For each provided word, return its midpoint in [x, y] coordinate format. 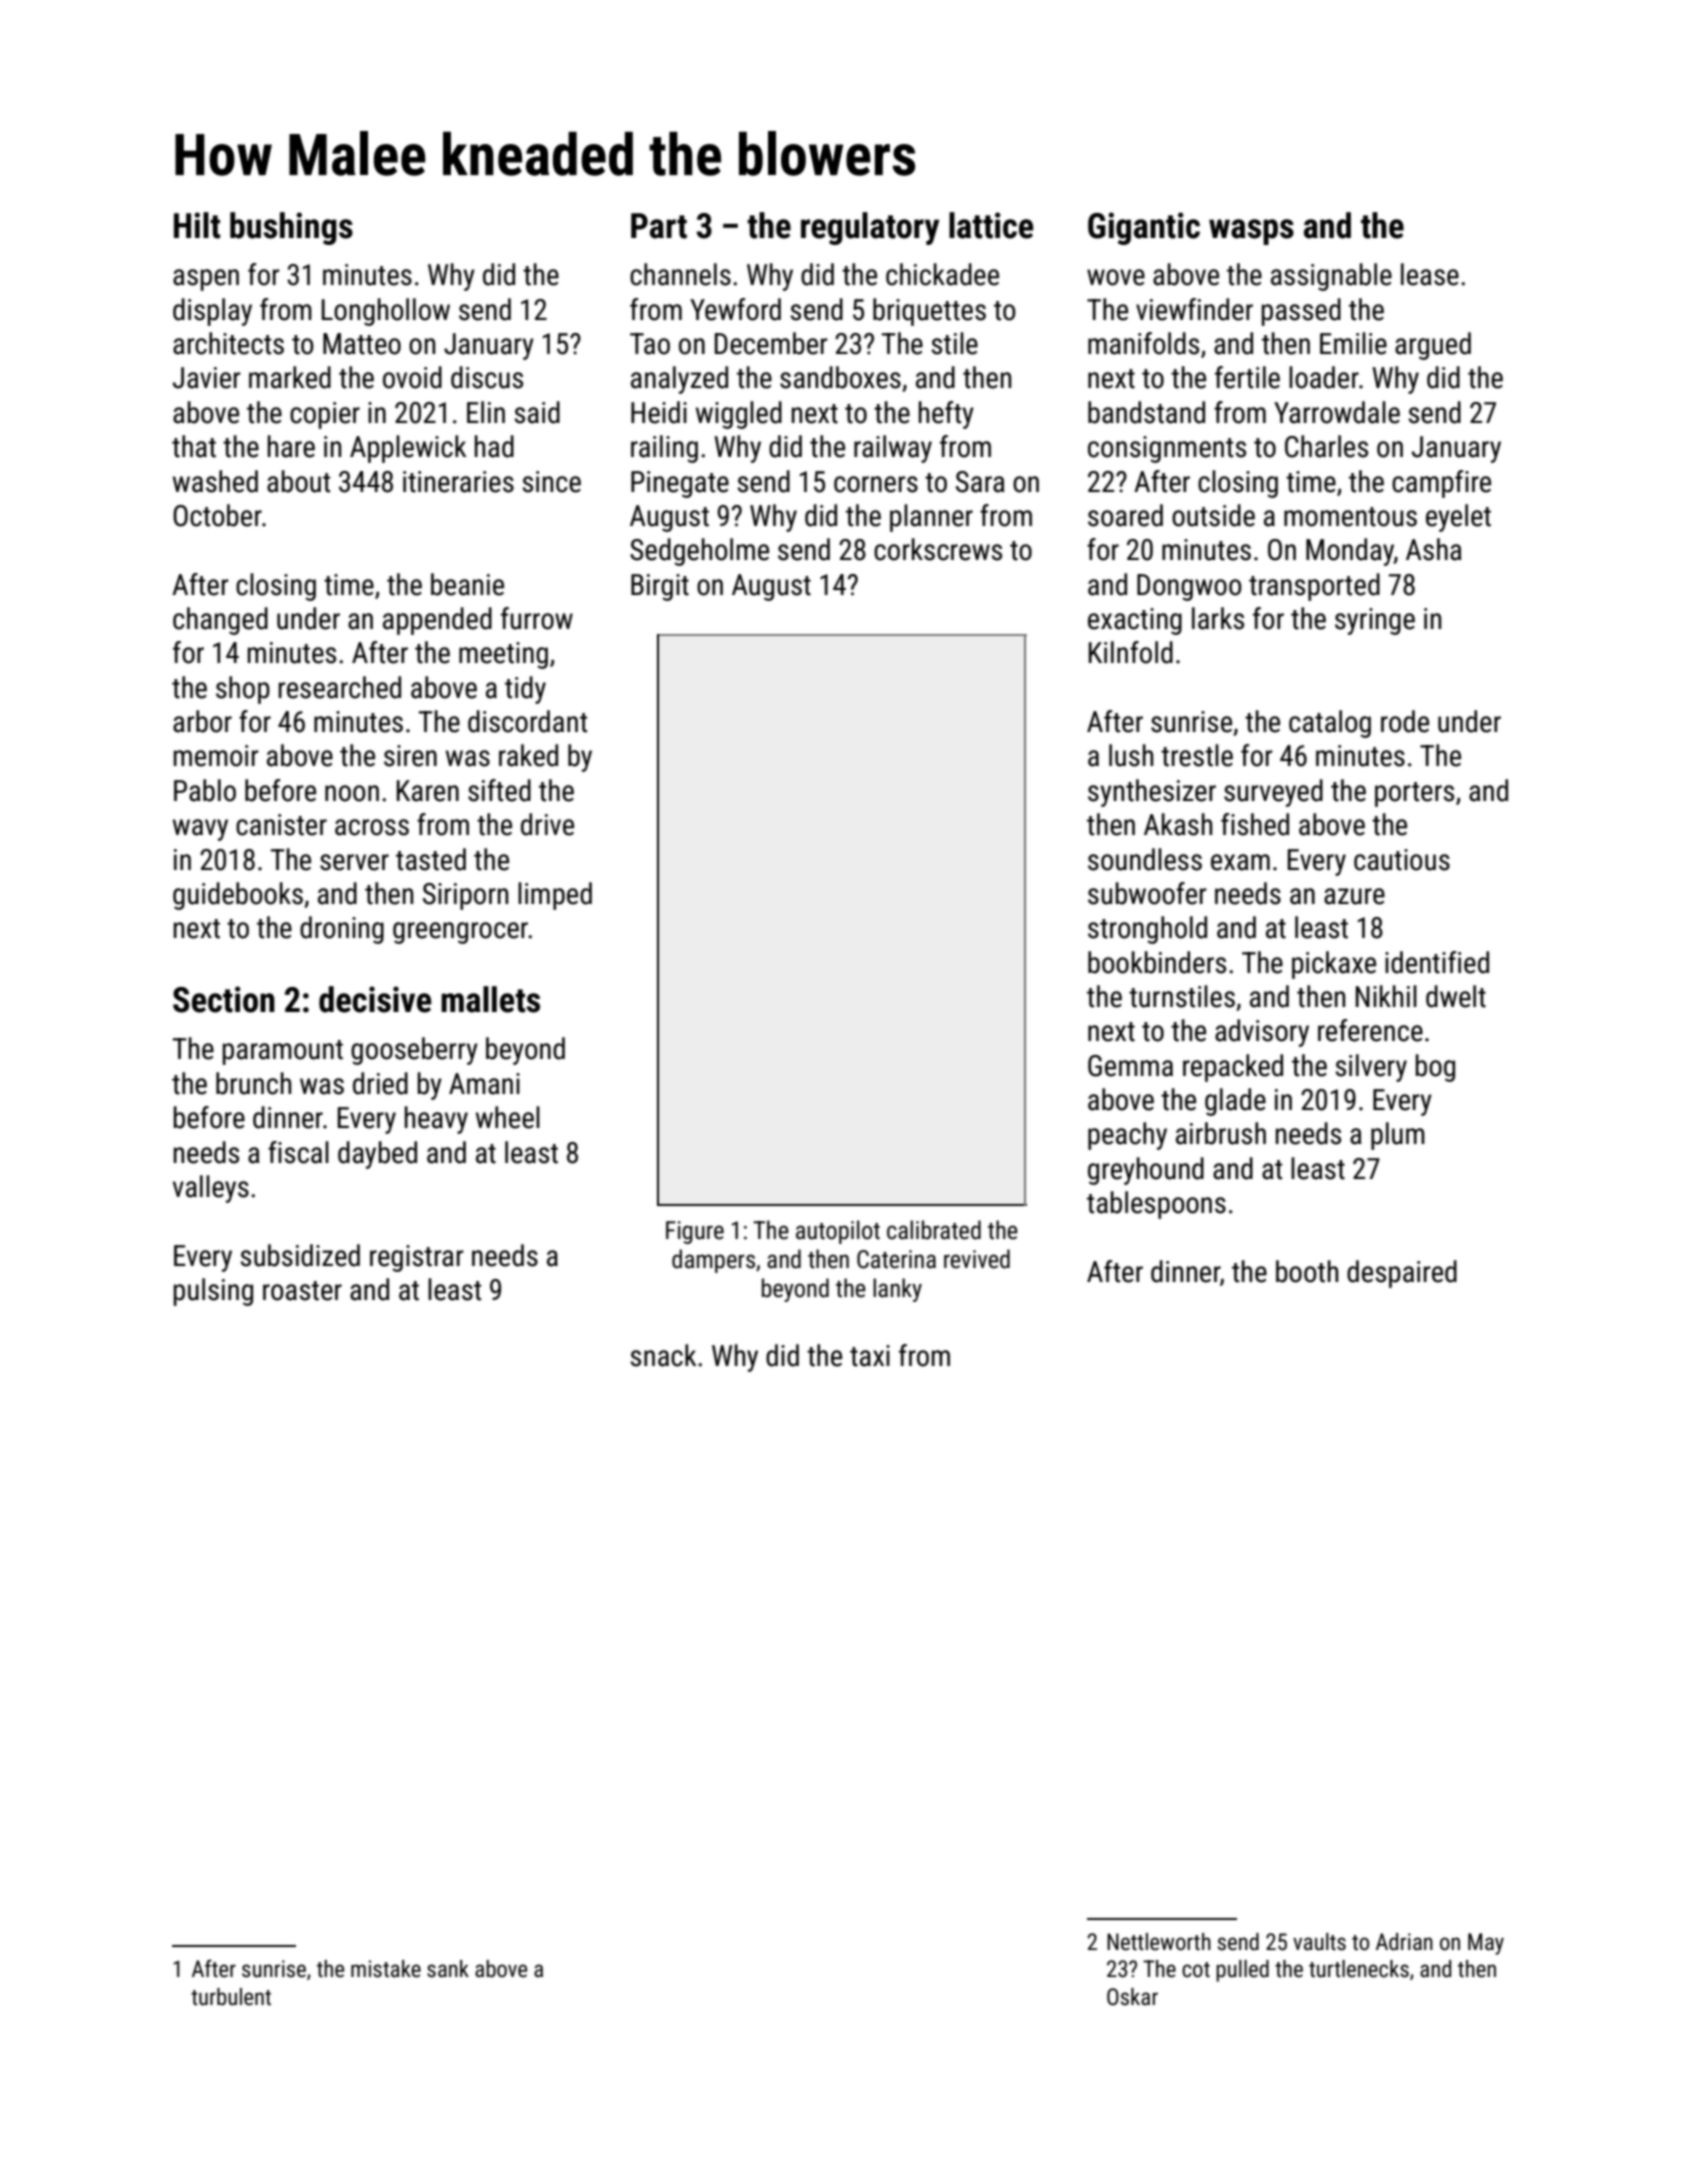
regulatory [870, 228]
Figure [695, 1232]
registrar [417, 1258]
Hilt [197, 225]
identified [1437, 962]
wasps [1251, 232]
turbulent [231, 1997]
